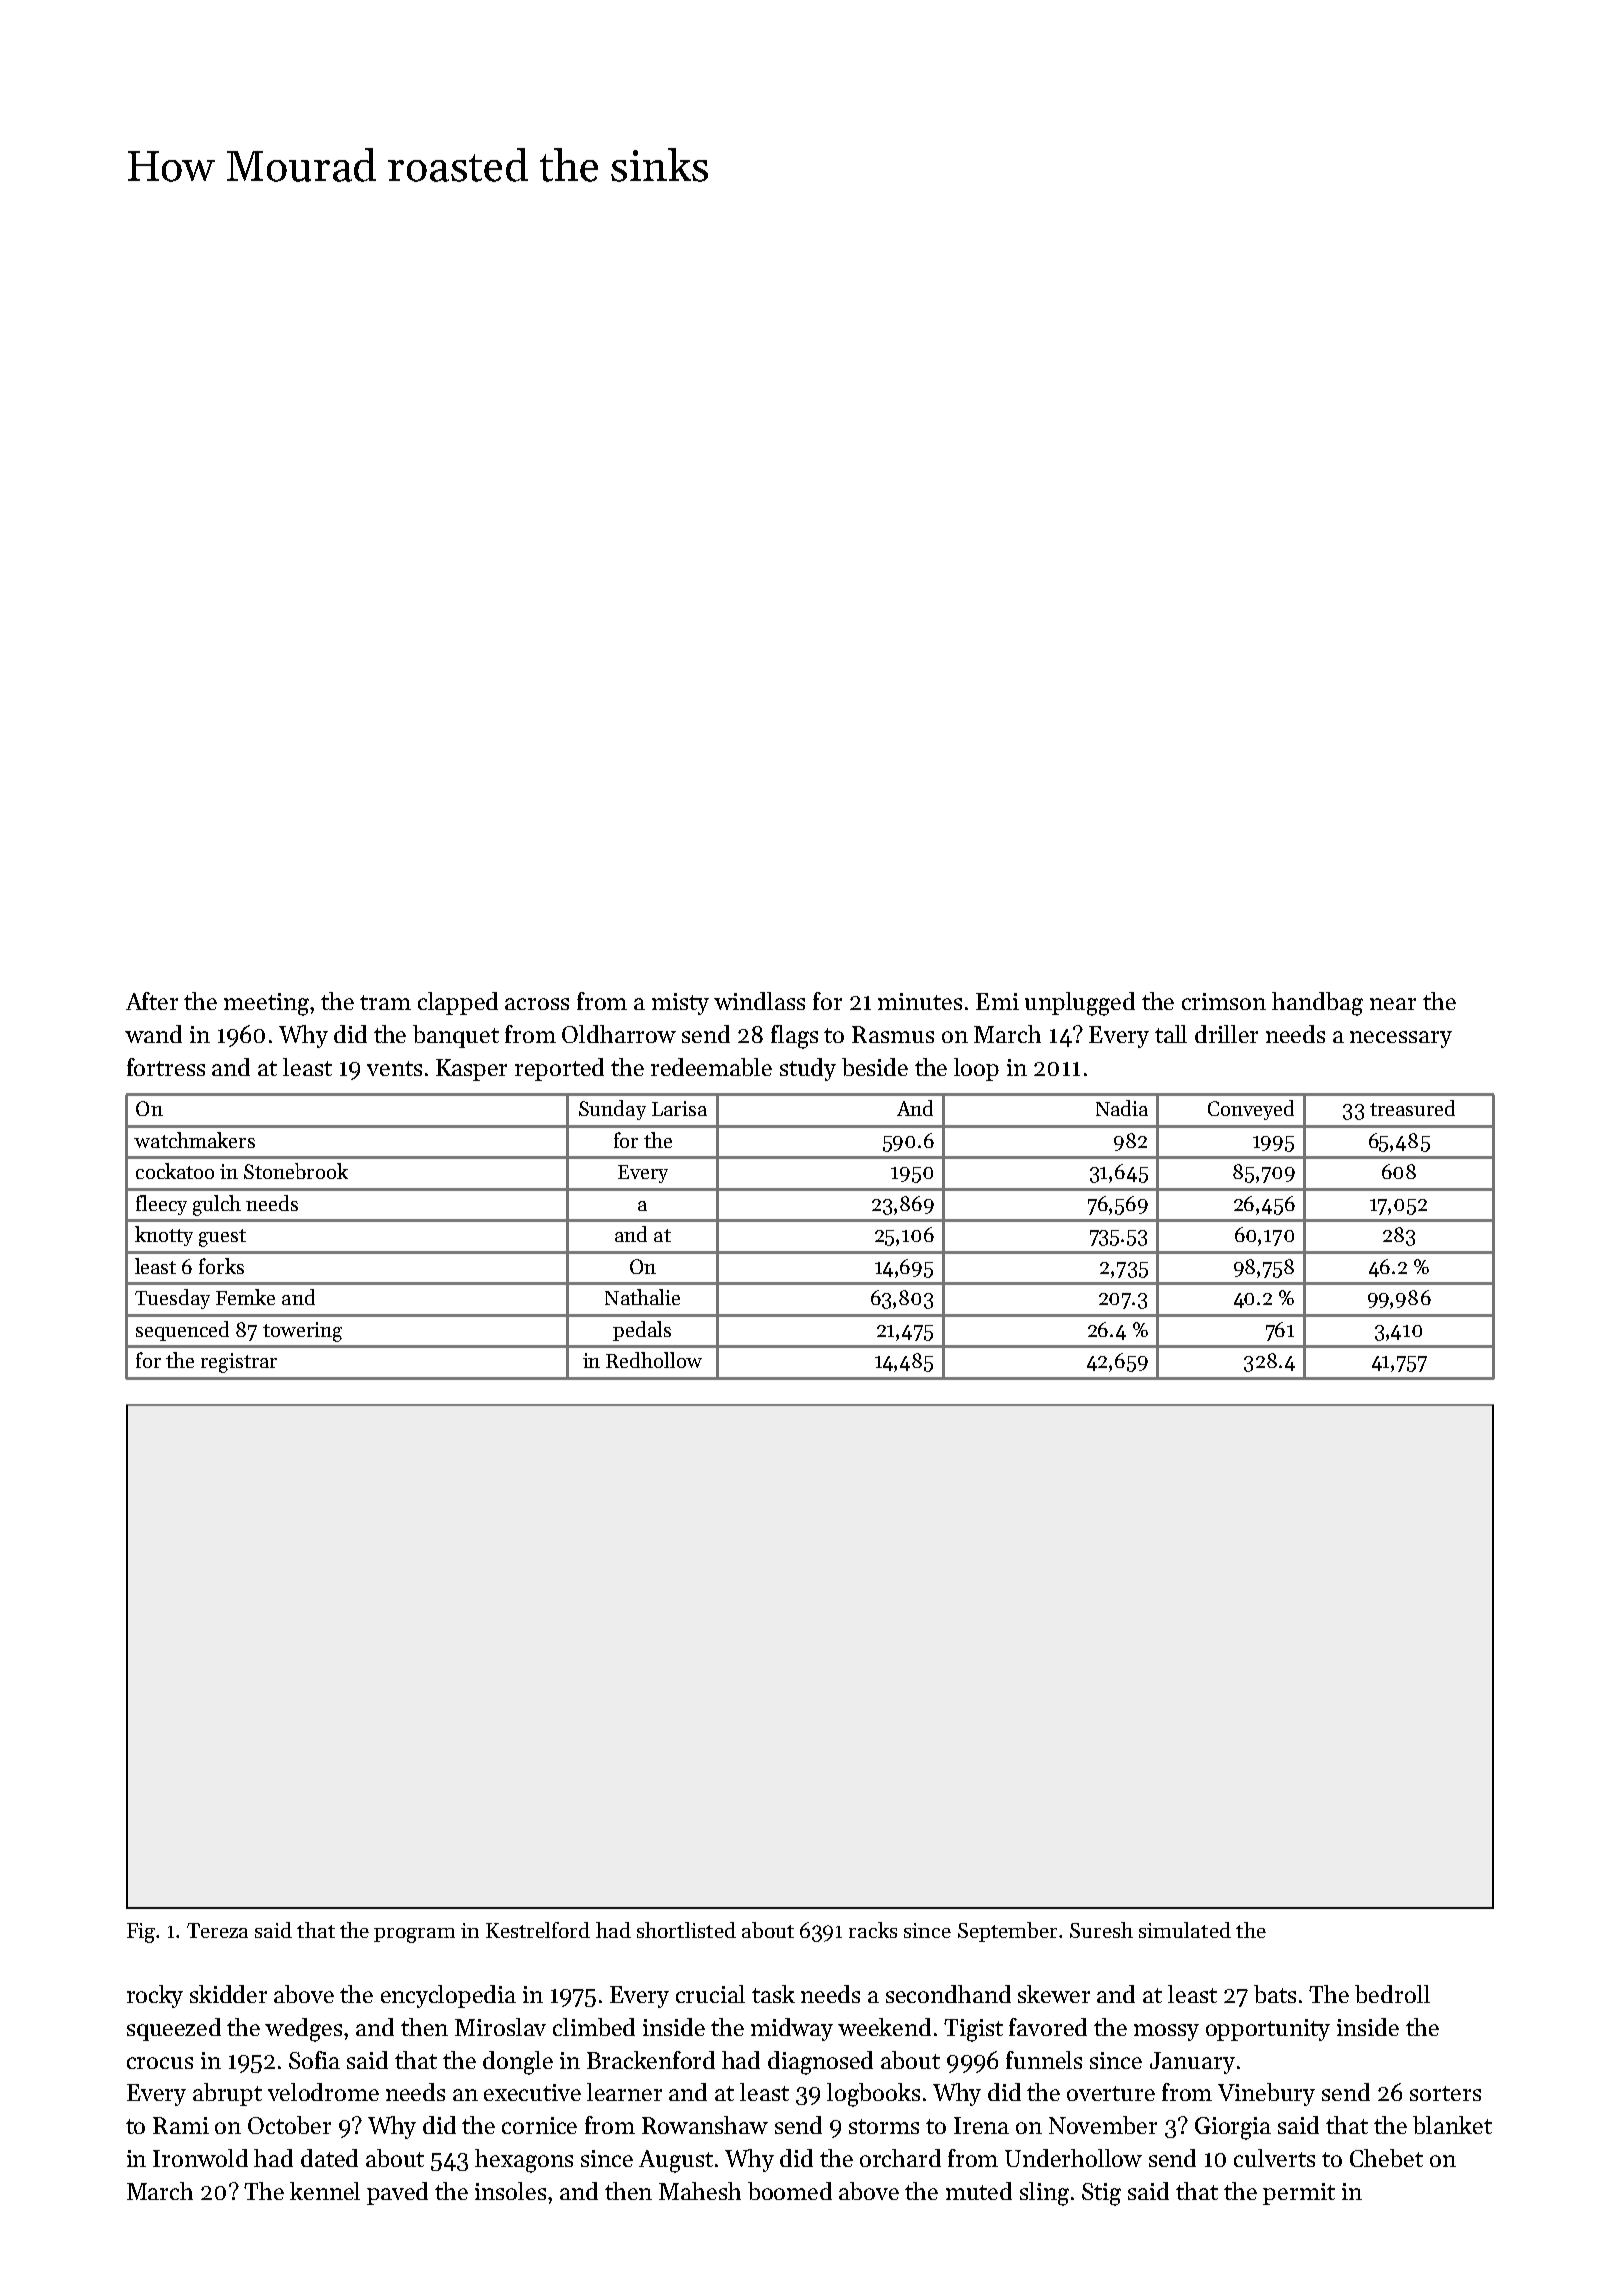 The height and width of the document is (2292, 1620). What do you see at coordinates (1386, 2158) in the document?
I see `Chebet` at bounding box center [1386, 2158].
